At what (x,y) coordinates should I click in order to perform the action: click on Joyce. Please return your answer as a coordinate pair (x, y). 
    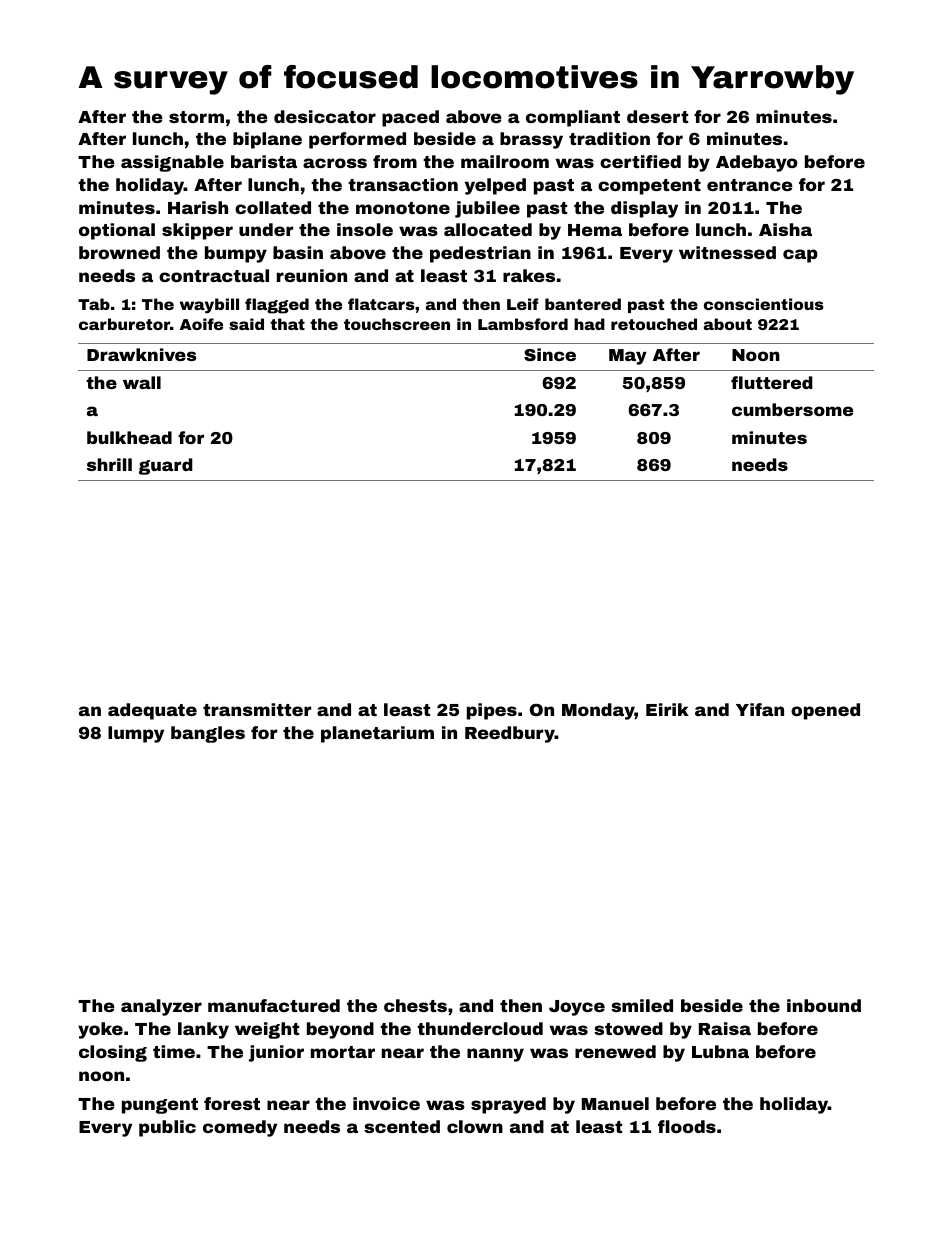
    Looking at the image, I should click on (577, 1008).
